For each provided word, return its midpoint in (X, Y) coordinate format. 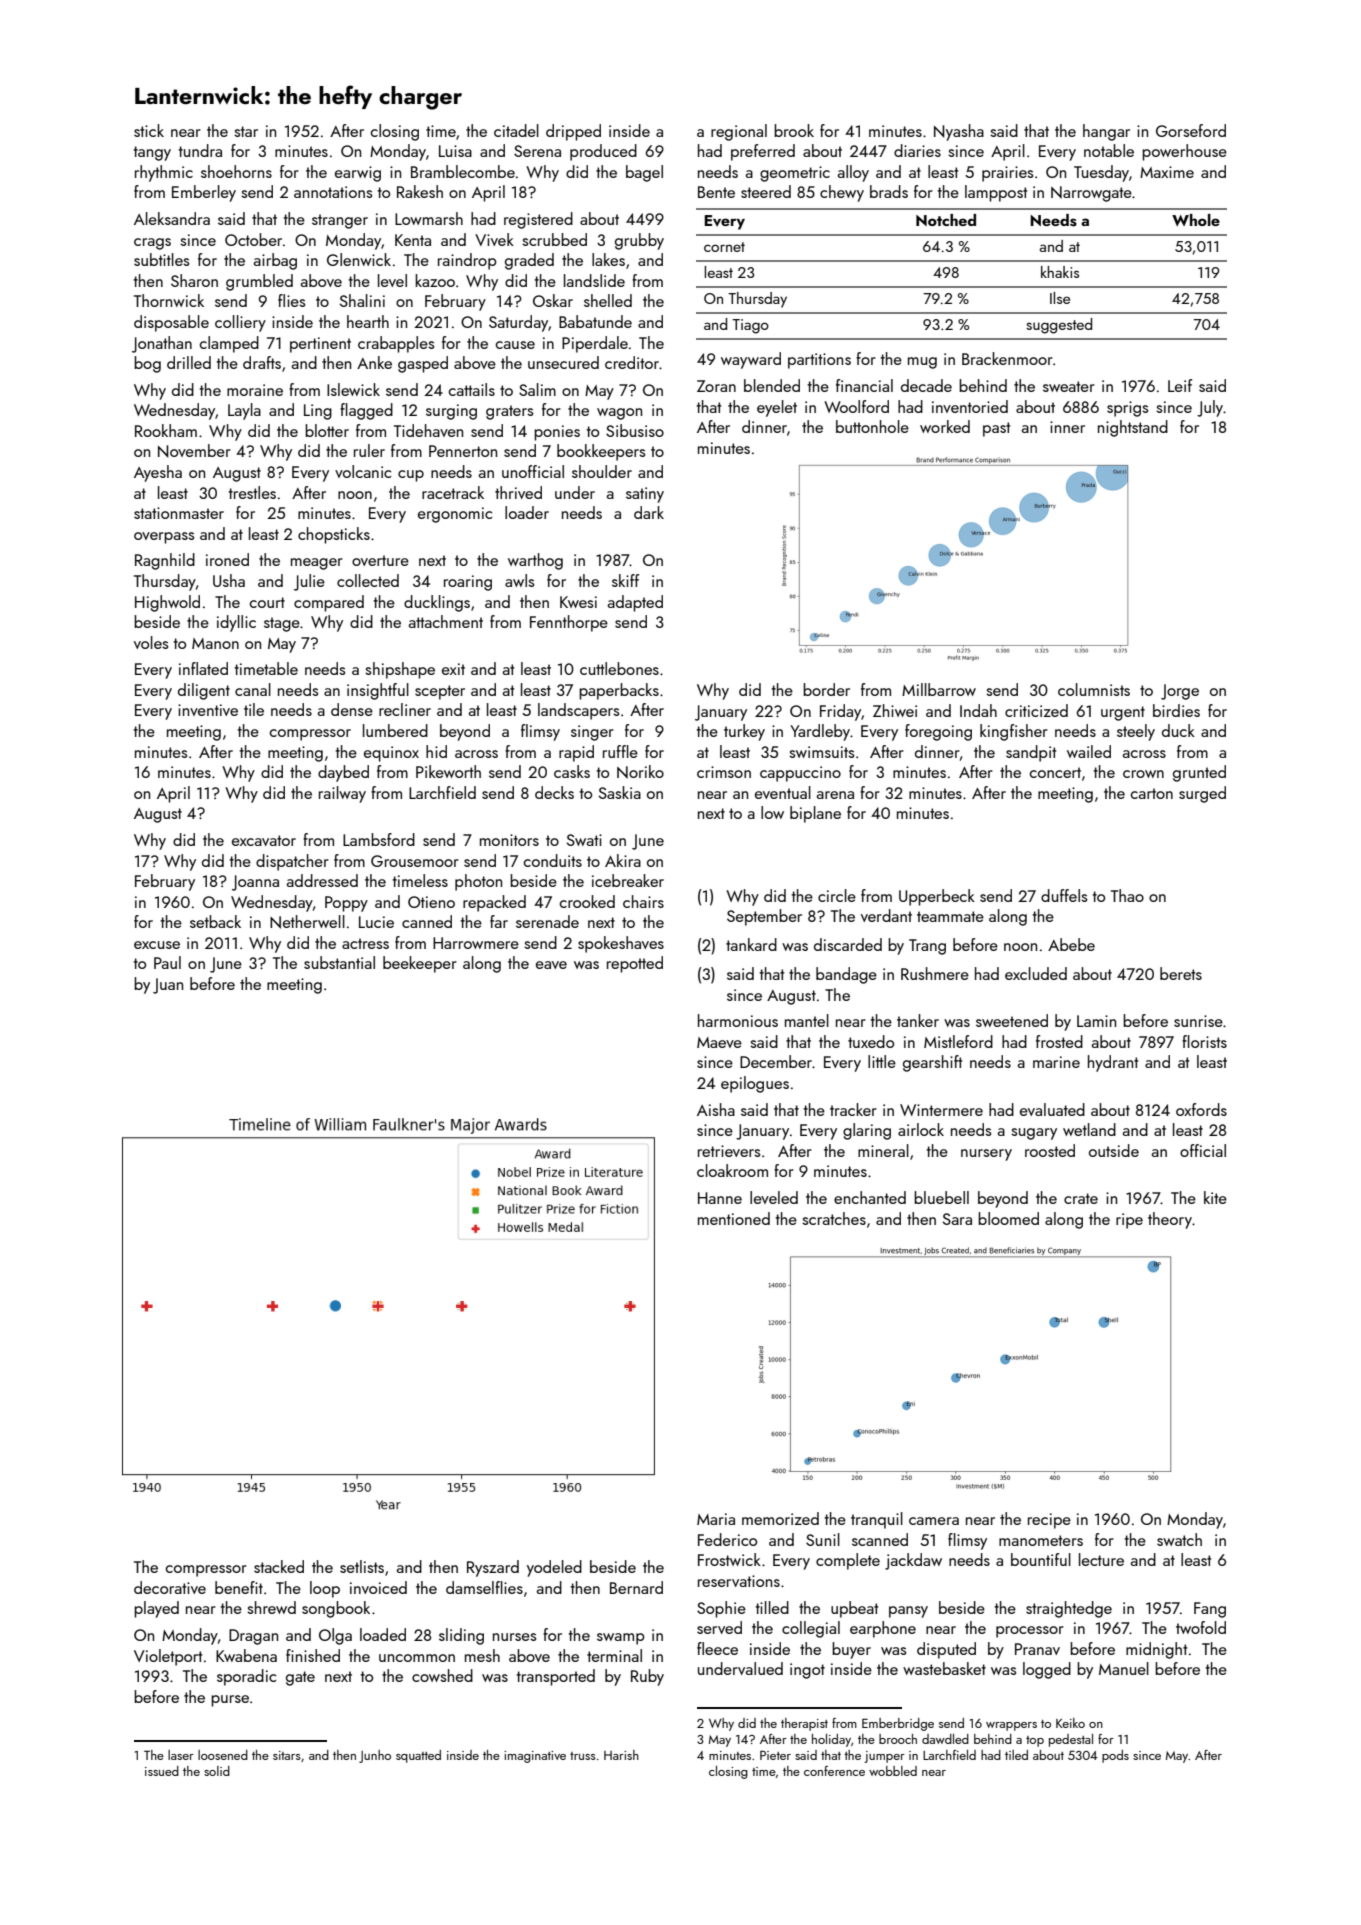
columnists (1094, 689)
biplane (815, 814)
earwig (358, 174)
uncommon (417, 1658)
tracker (853, 1109)
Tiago (750, 326)
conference (834, 1771)
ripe (1129, 1221)
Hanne (720, 1198)
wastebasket (944, 1668)
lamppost (996, 193)
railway (342, 794)
